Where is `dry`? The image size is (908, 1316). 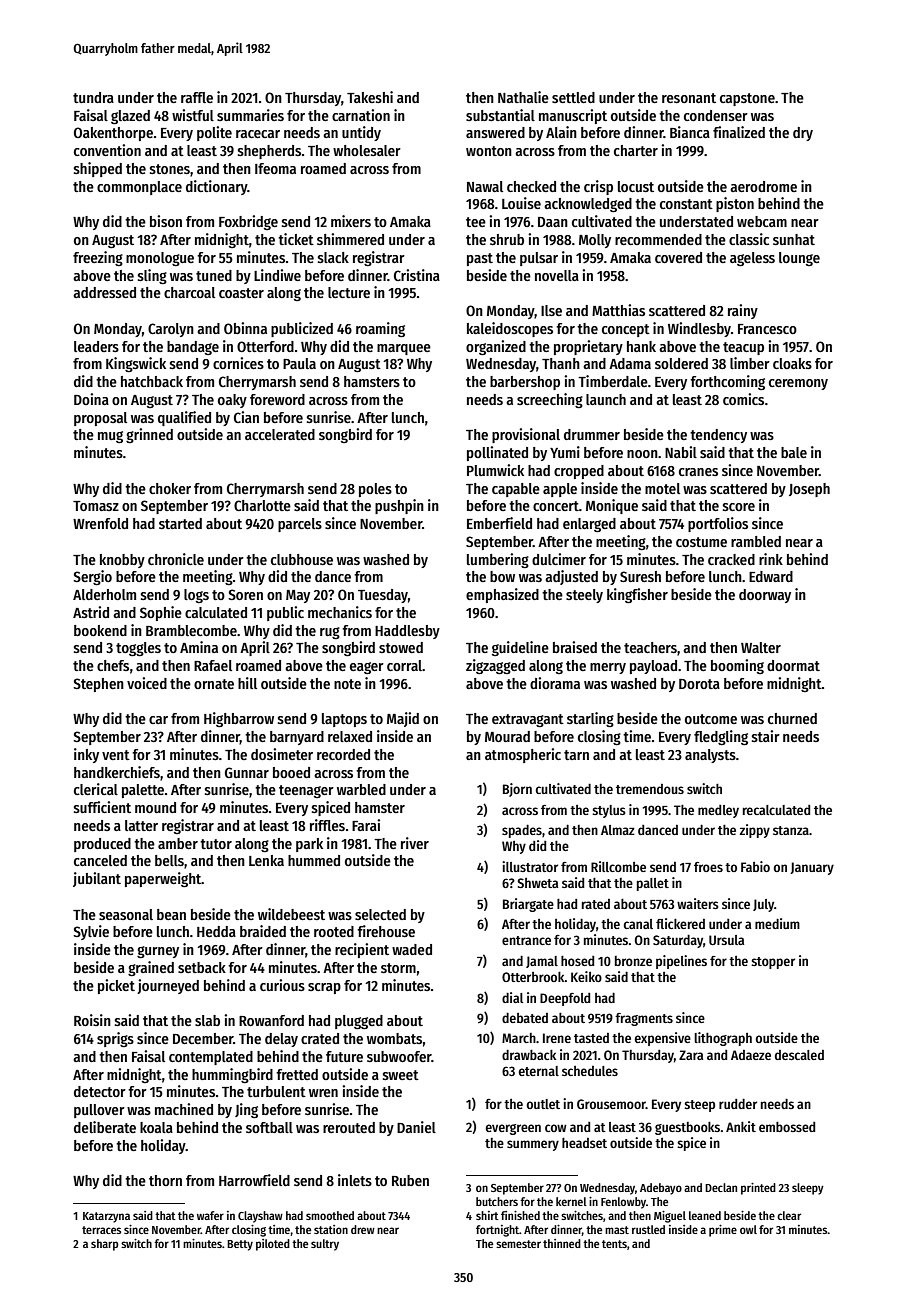 dry is located at coordinates (803, 134).
